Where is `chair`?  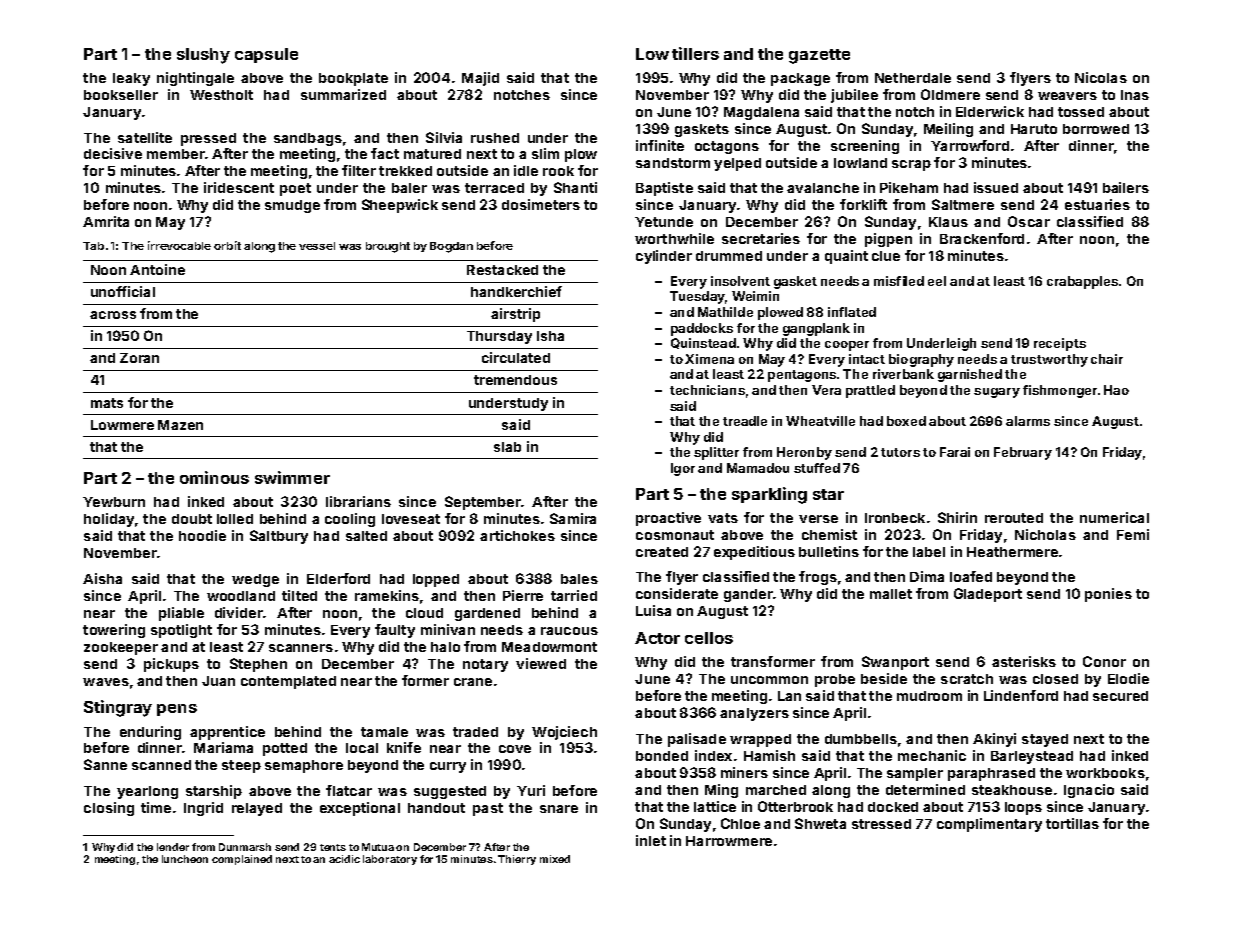
chair is located at coordinates (1107, 359).
